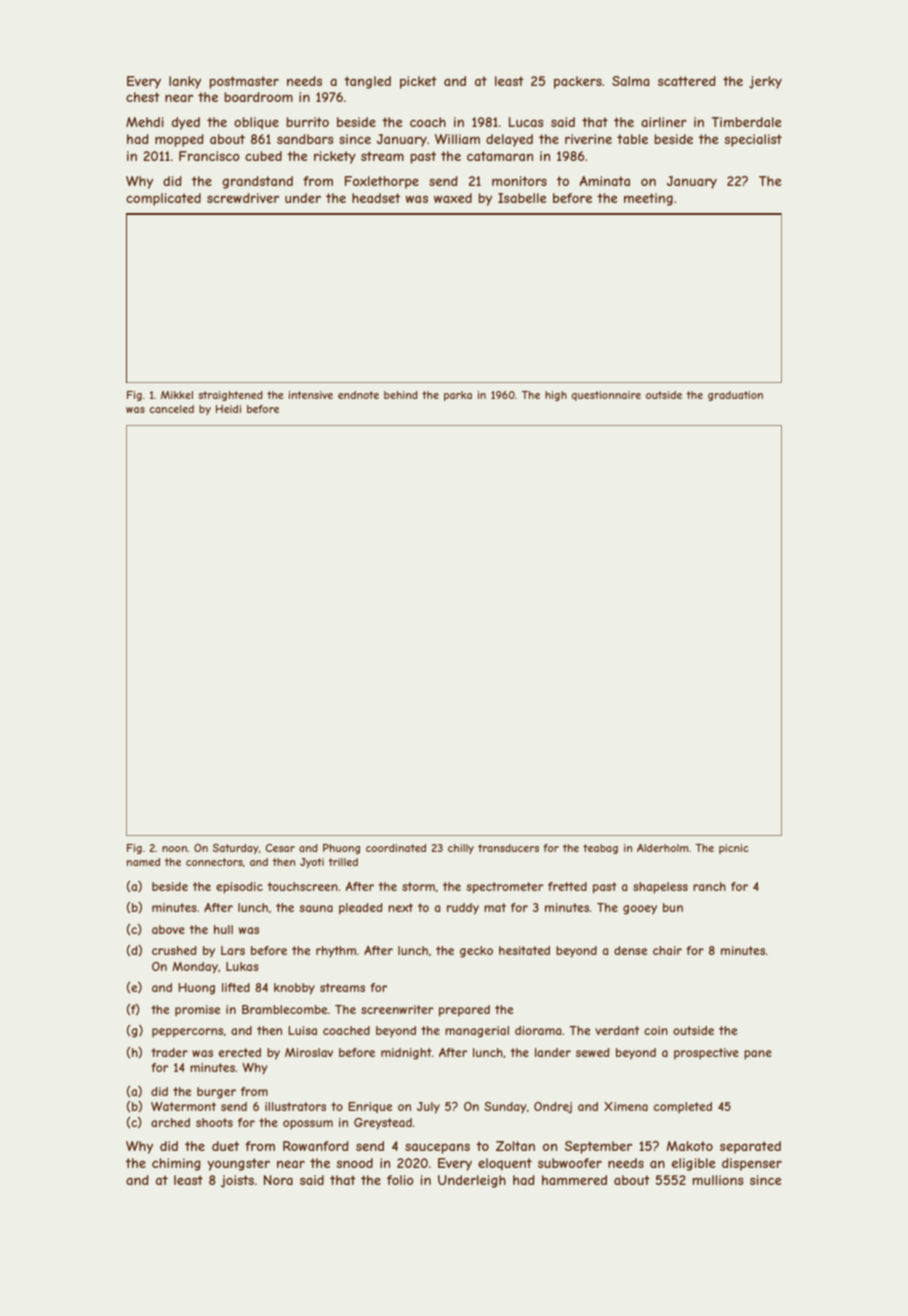 The image size is (908, 1316). What do you see at coordinates (280, 848) in the document?
I see `Cesar` at bounding box center [280, 848].
